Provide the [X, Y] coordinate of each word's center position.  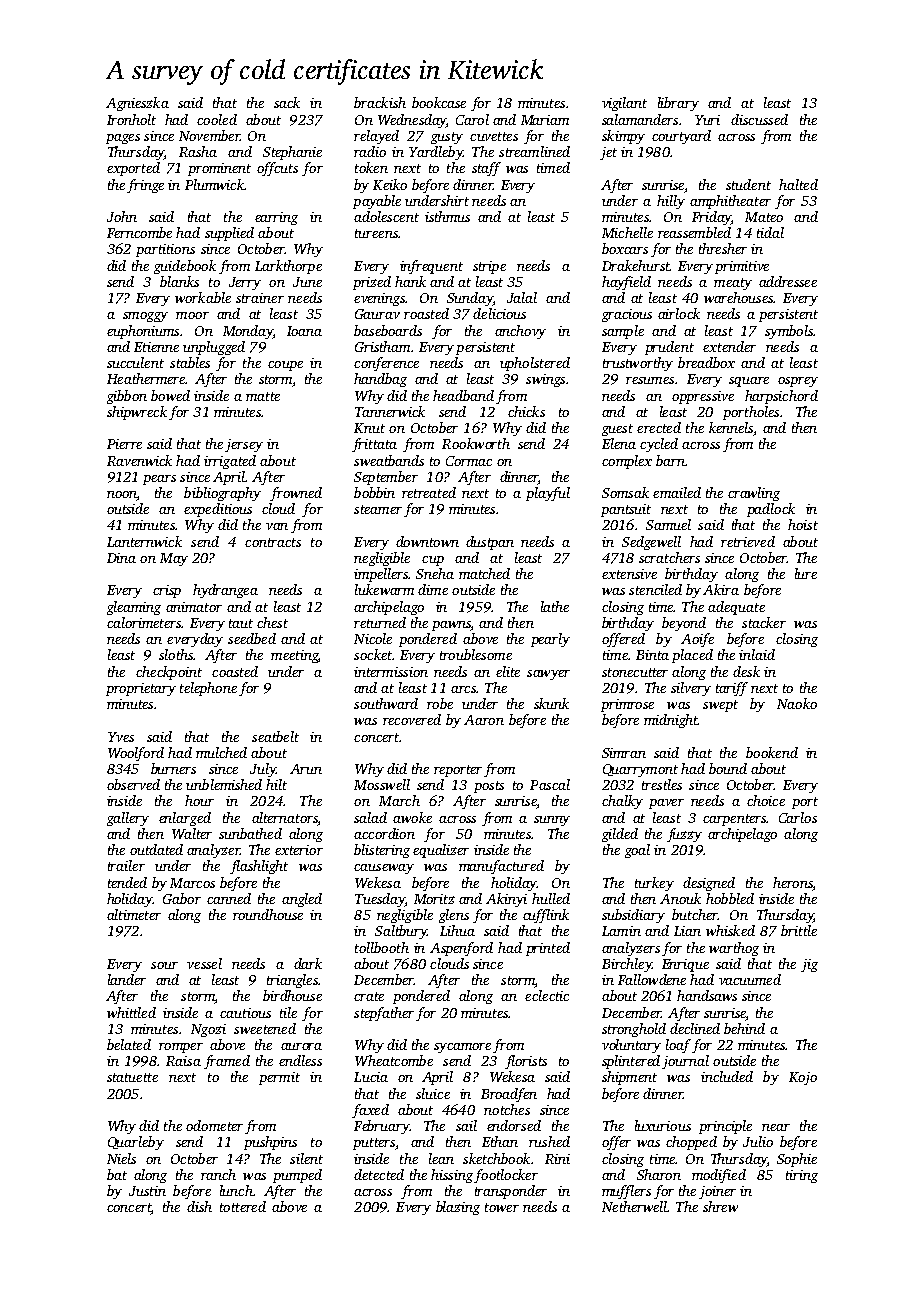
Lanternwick [144, 541]
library [678, 104]
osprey [798, 382]
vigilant [624, 104]
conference [386, 364]
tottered [243, 1206]
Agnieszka [137, 104]
